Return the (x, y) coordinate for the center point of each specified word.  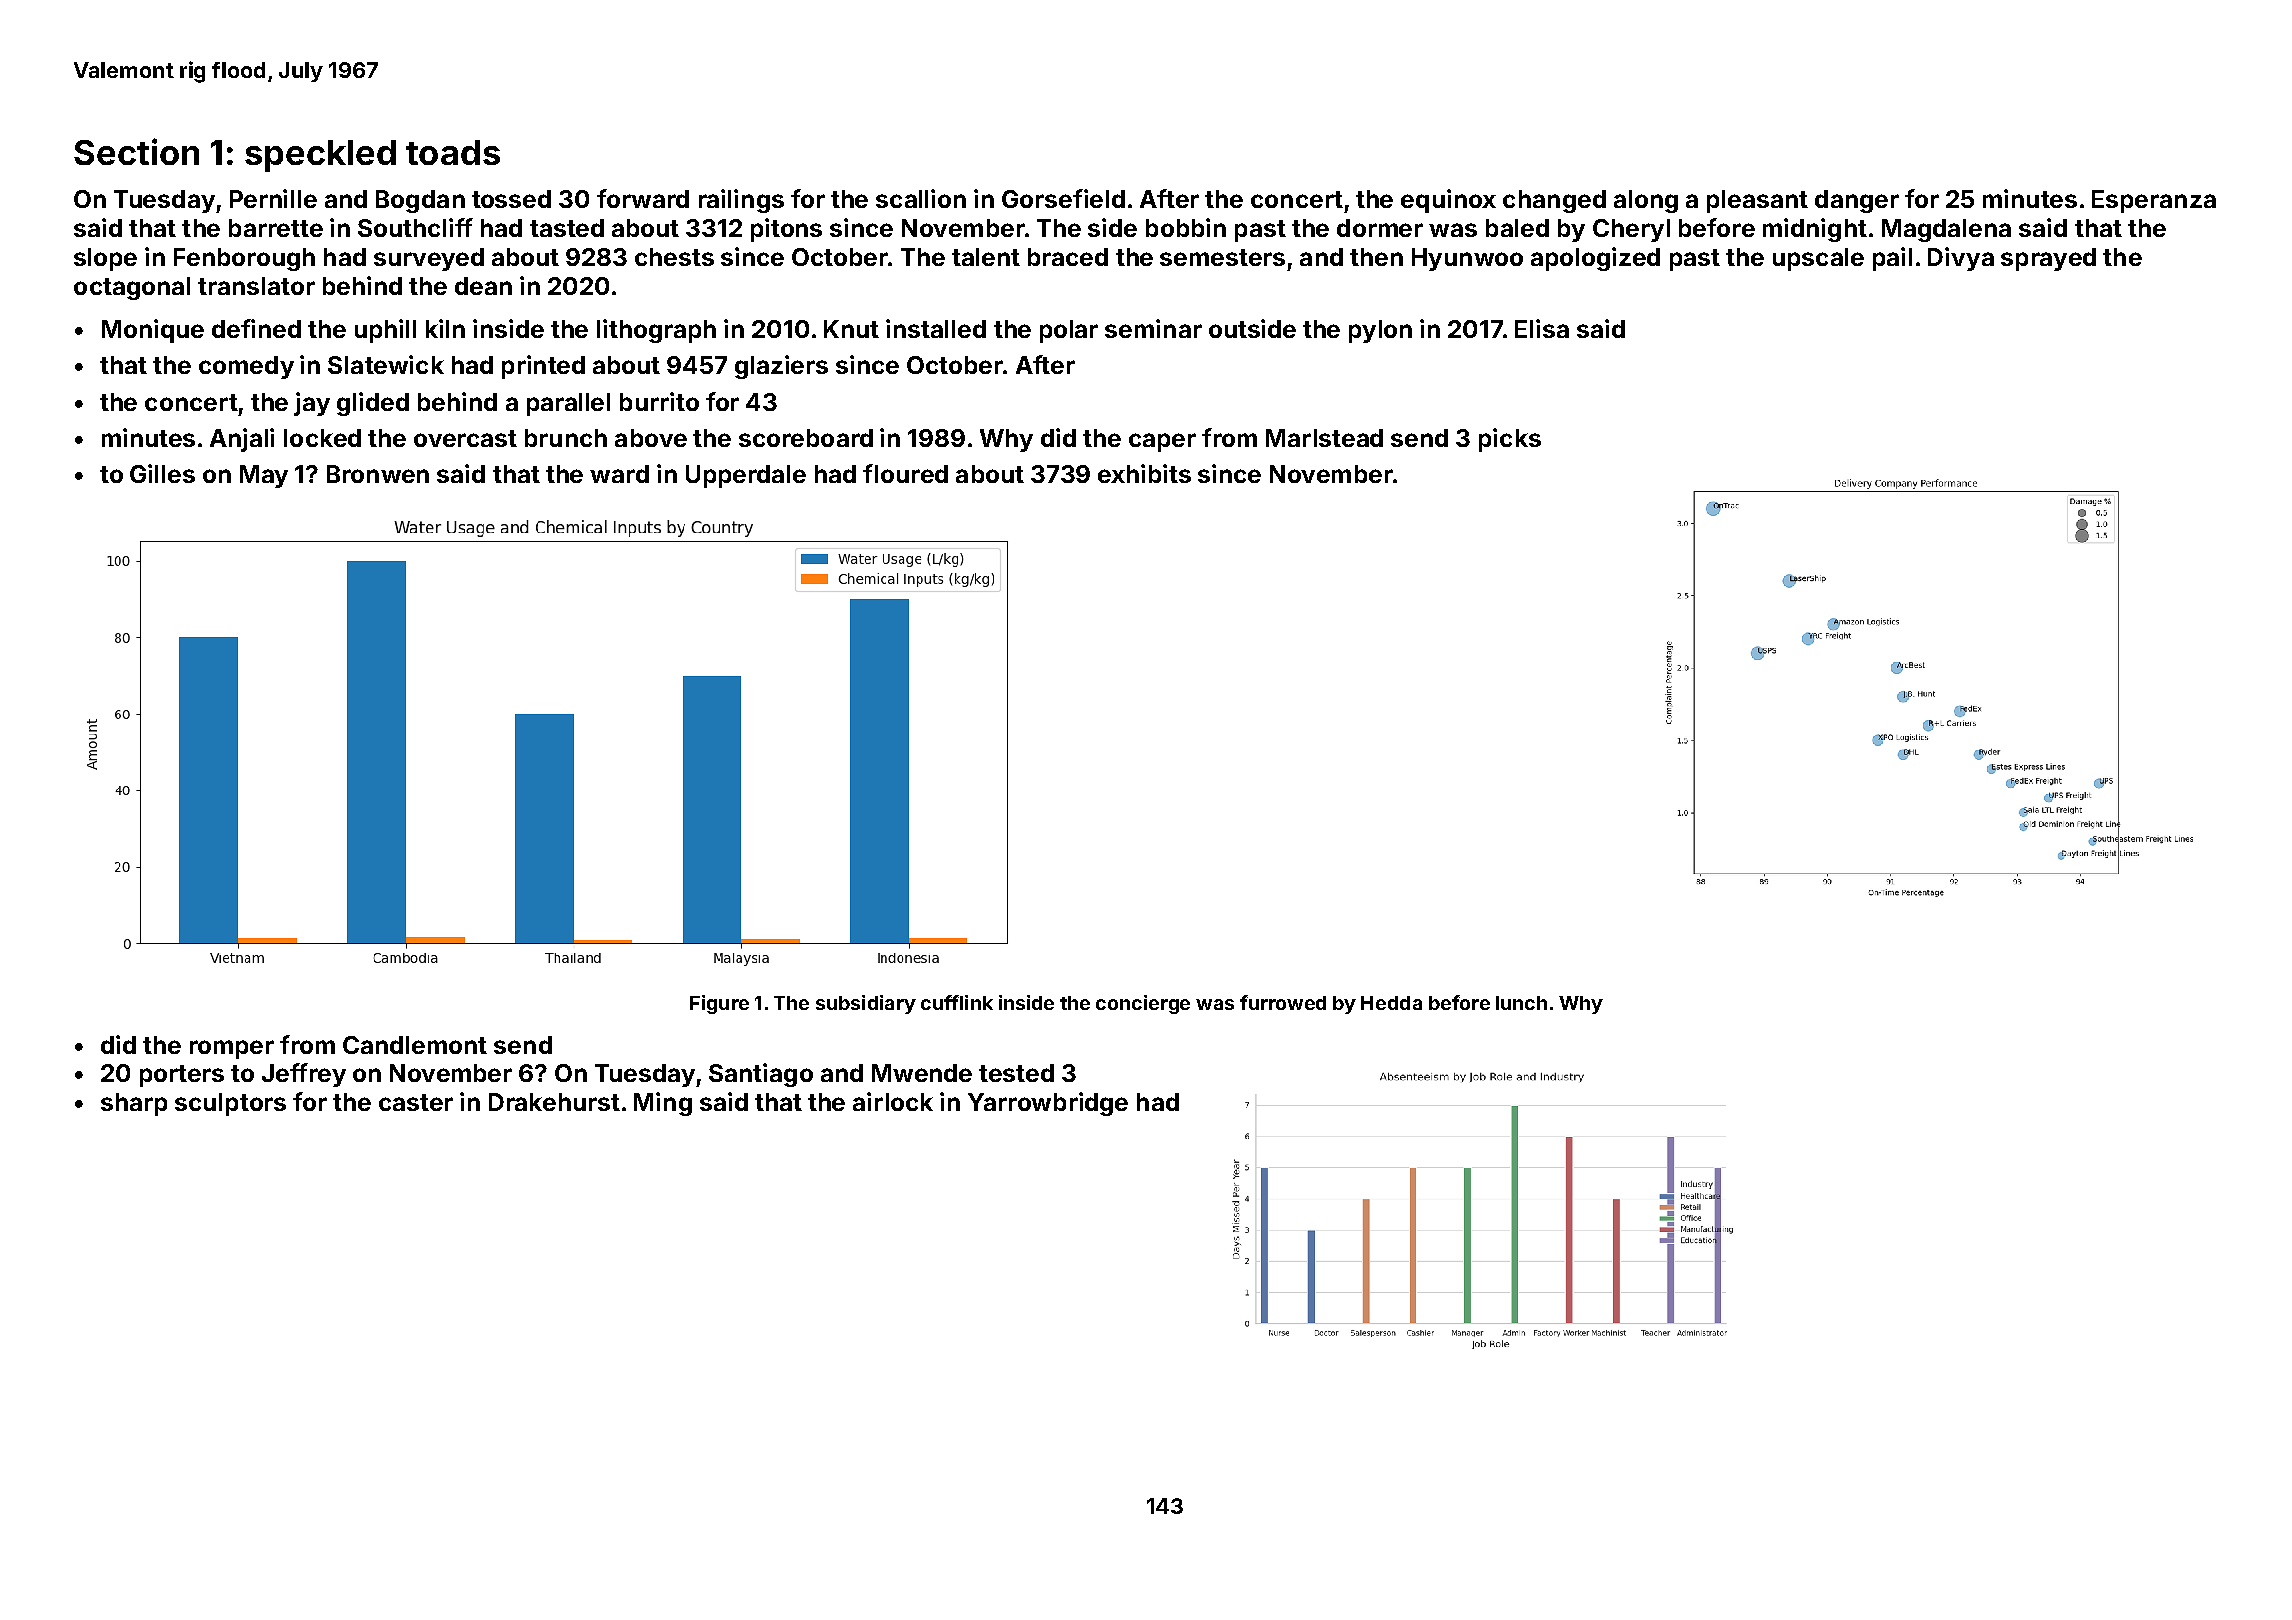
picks (1510, 440)
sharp (134, 1104)
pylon (1380, 331)
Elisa (1542, 328)
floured (905, 473)
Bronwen (378, 474)
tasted (567, 228)
